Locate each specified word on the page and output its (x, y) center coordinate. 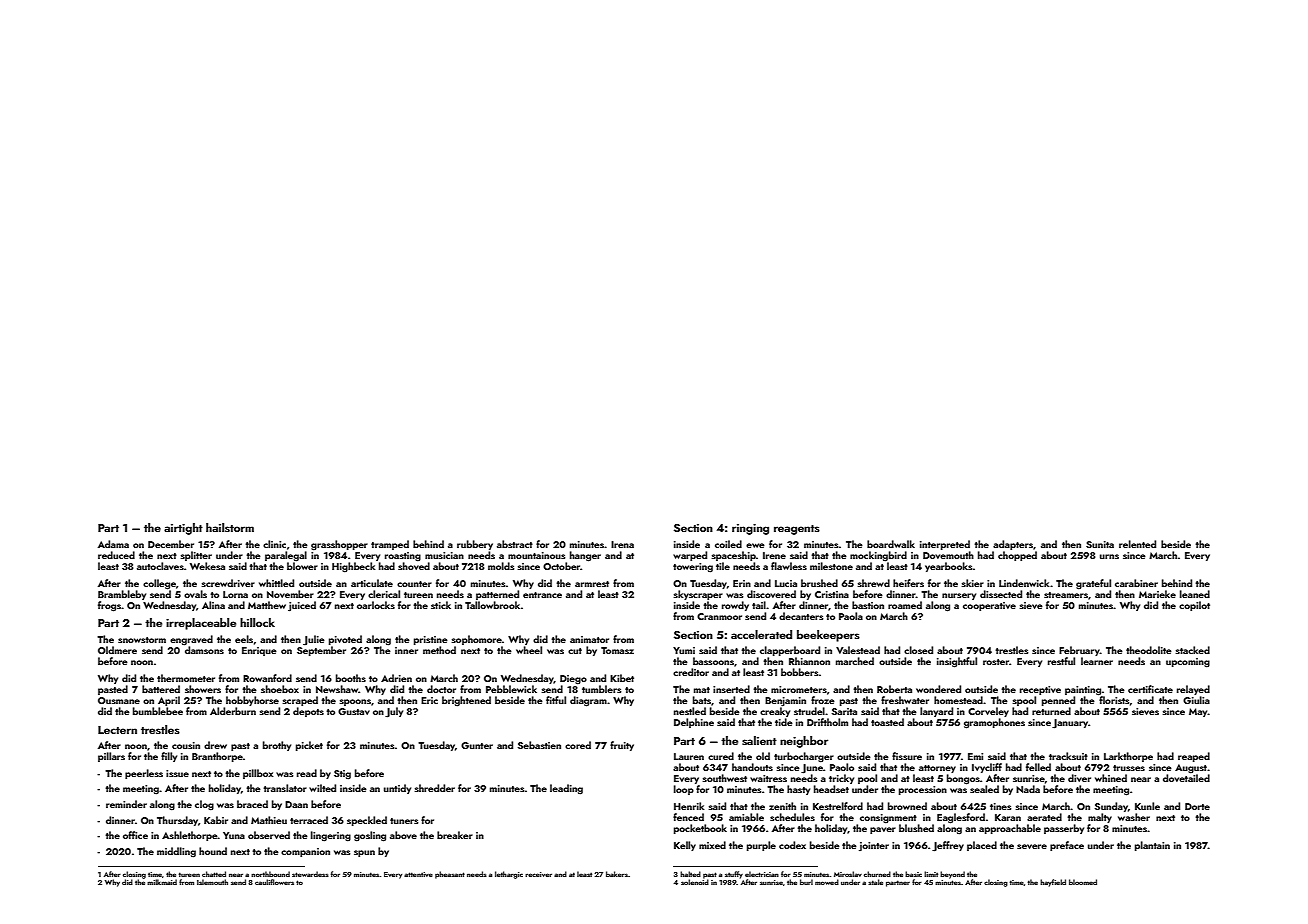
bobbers (800, 672)
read (307, 773)
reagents (797, 530)
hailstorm (230, 527)
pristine (431, 640)
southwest (724, 778)
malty (1100, 818)
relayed (1193, 690)
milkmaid (162, 882)
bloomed (1083, 882)
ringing (750, 529)
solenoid (695, 882)
